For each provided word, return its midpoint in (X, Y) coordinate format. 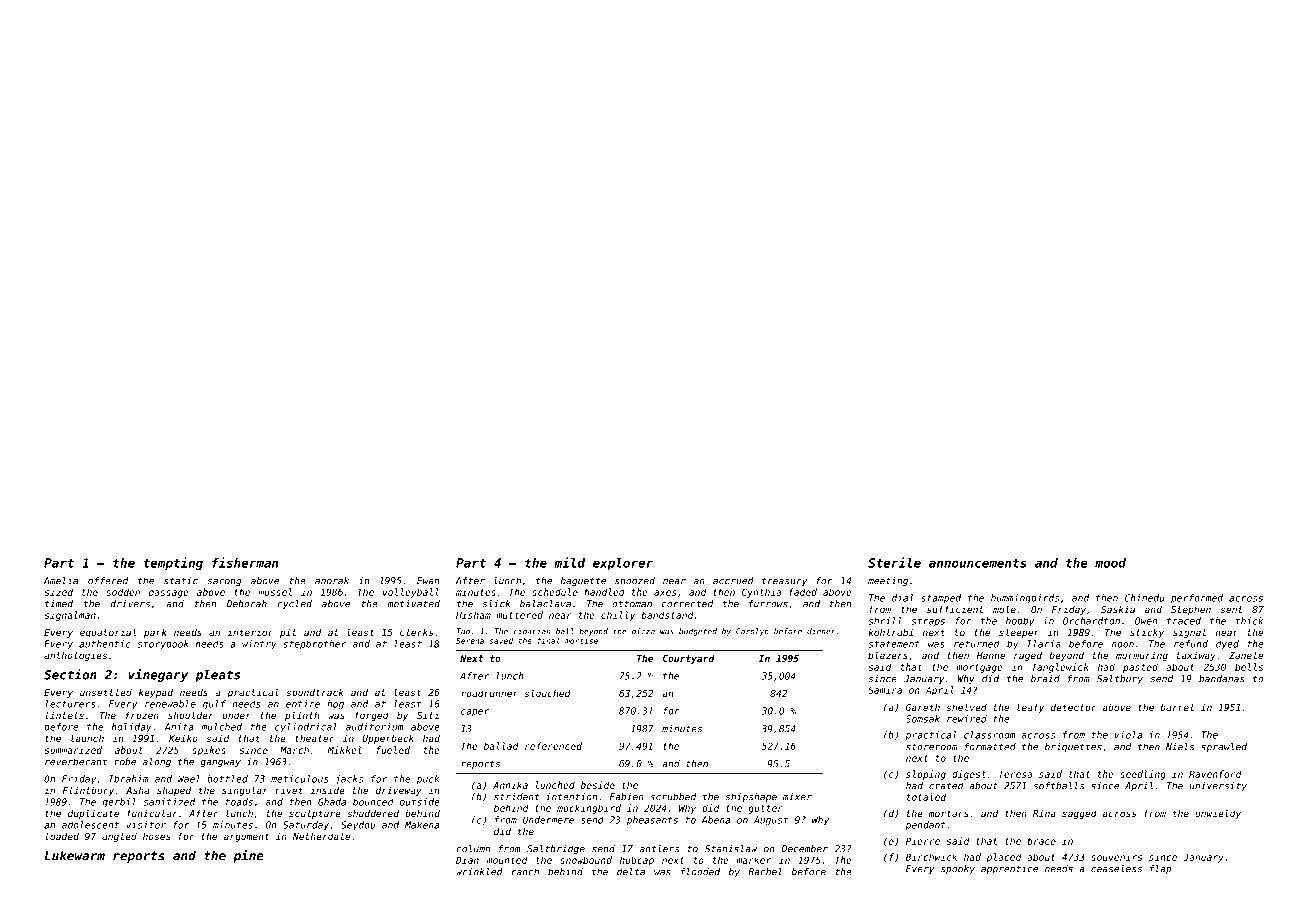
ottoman (632, 604)
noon (1123, 645)
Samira (885, 690)
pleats (217, 676)
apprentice (1009, 869)
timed (59, 604)
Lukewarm (75, 856)
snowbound (586, 860)
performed (1197, 599)
